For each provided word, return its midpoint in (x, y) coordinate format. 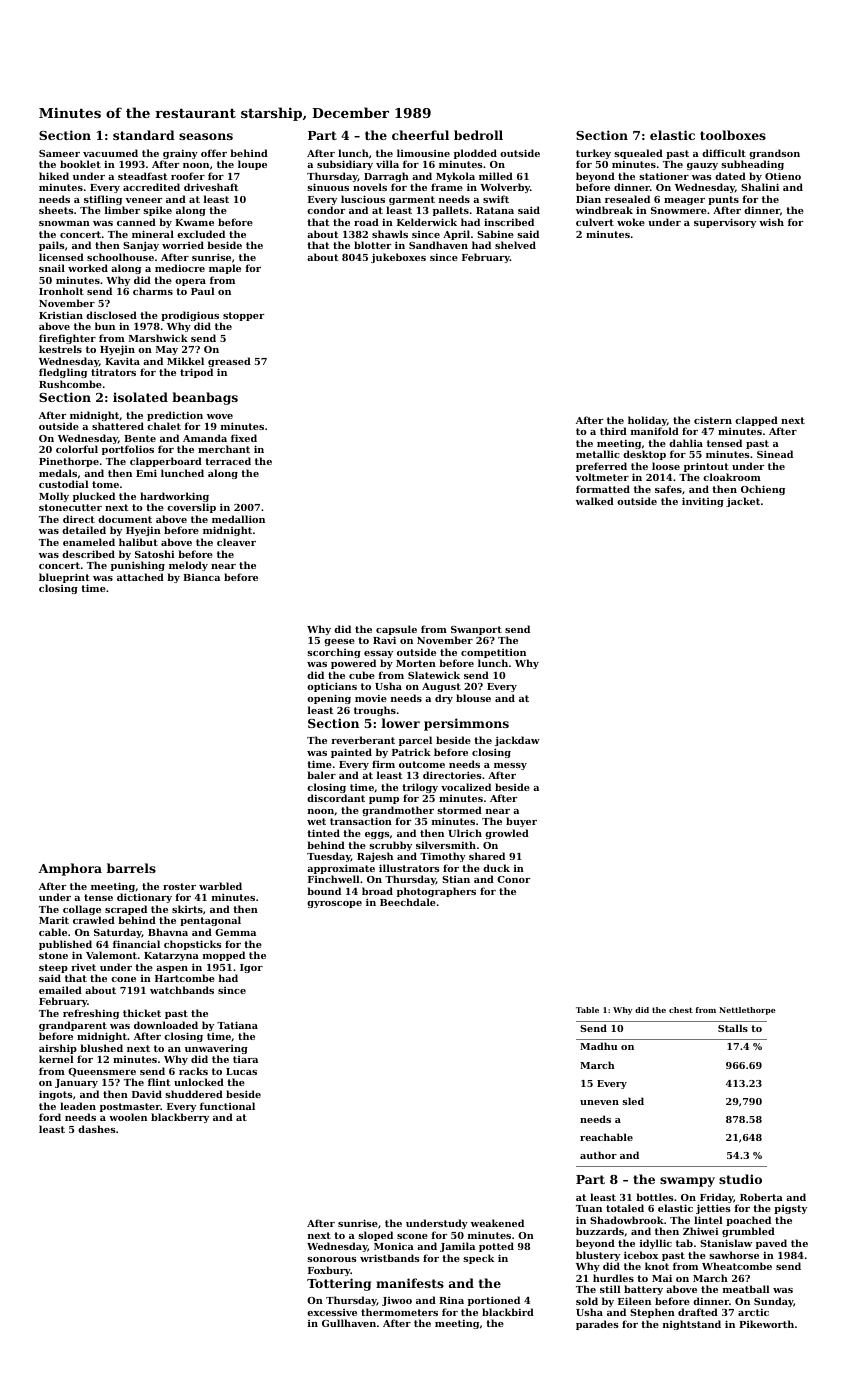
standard (144, 135)
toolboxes (733, 135)
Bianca (201, 577)
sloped (375, 1236)
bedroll (478, 135)
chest (681, 1010)
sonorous (332, 1259)
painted (351, 753)
